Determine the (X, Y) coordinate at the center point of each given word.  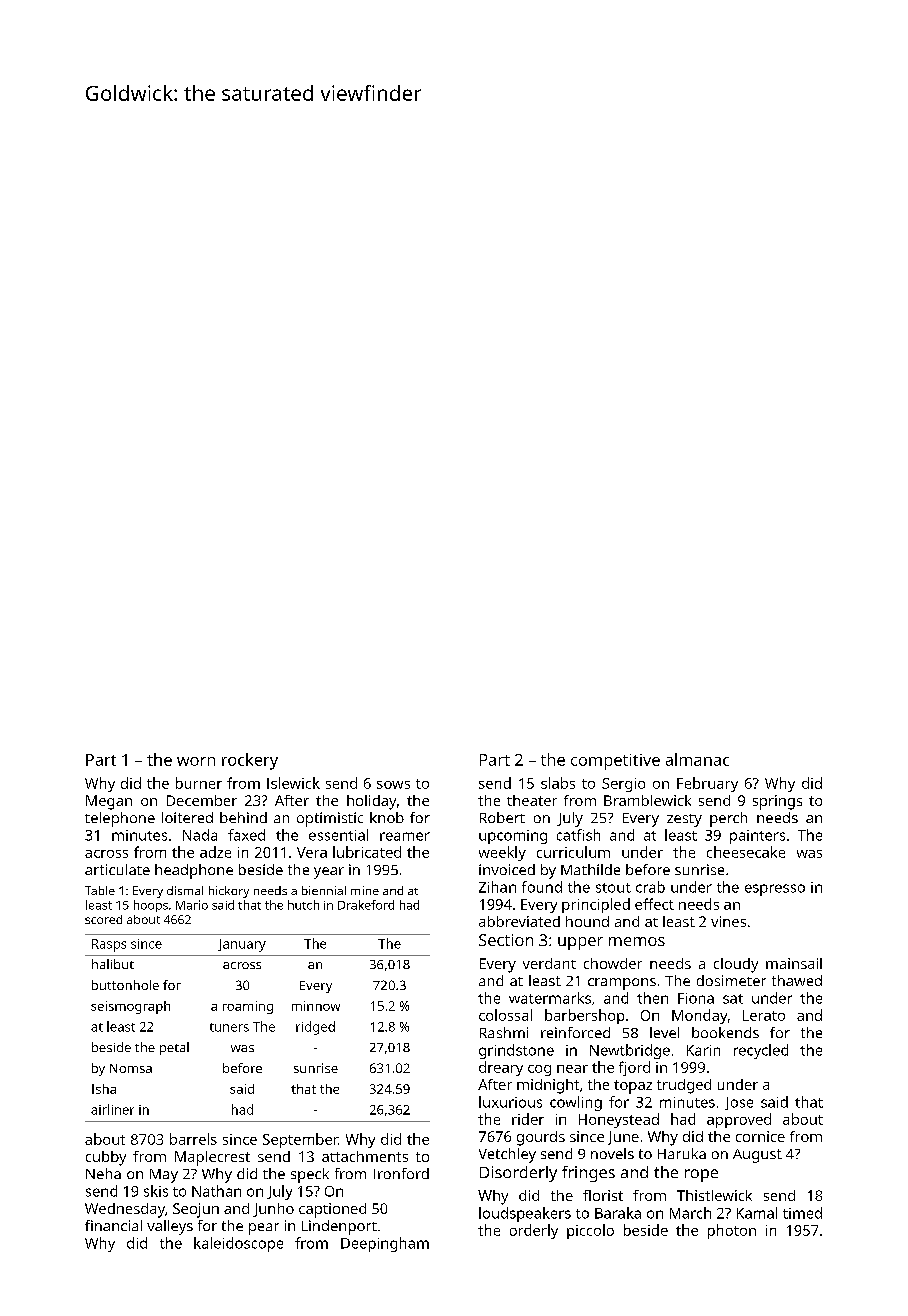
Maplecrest (212, 1158)
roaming (248, 1007)
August (757, 1156)
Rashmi (504, 1032)
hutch (303, 905)
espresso (775, 890)
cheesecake (746, 852)
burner (199, 783)
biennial (324, 890)
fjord (634, 1068)
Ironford (401, 1173)
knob (387, 817)
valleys (170, 1227)
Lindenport (339, 1227)
